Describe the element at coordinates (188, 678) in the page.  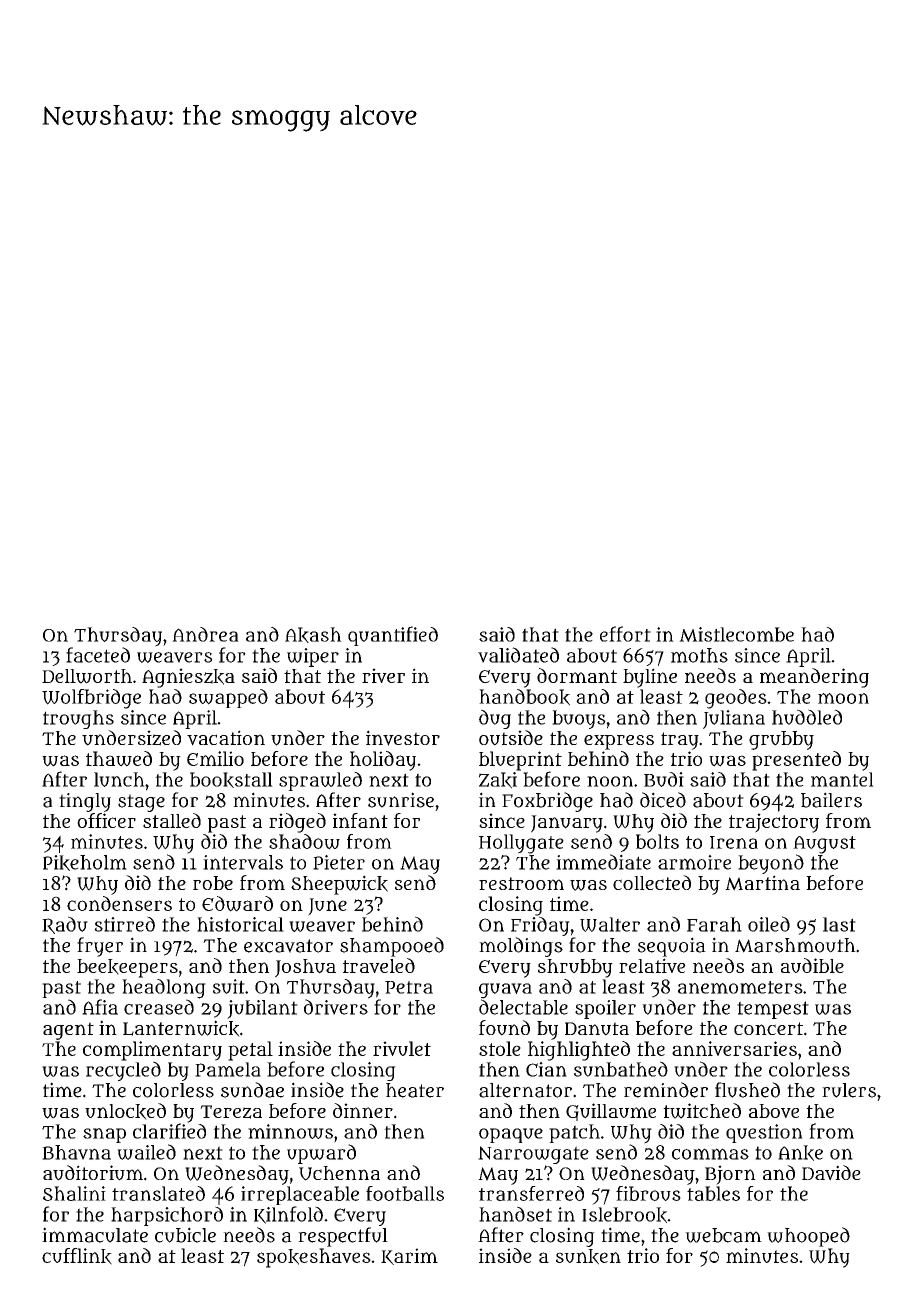
I see `Agnieszka` at that location.
